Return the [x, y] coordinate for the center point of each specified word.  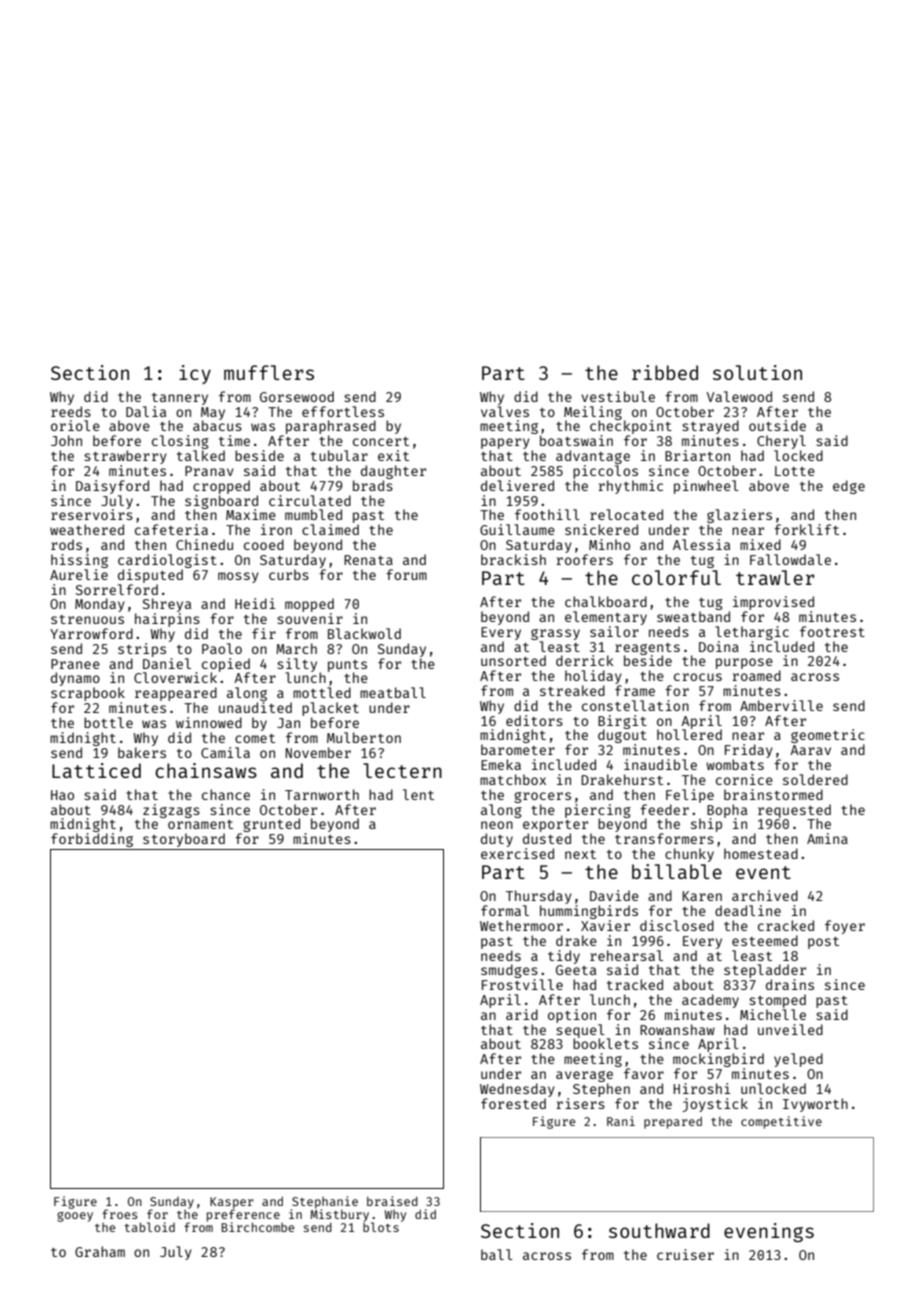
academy [710, 1001]
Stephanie [325, 1202]
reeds [71, 411]
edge [849, 487]
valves [505, 411]
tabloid [150, 1227]
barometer [518, 749]
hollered [689, 734]
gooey [75, 1217]
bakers [142, 752]
